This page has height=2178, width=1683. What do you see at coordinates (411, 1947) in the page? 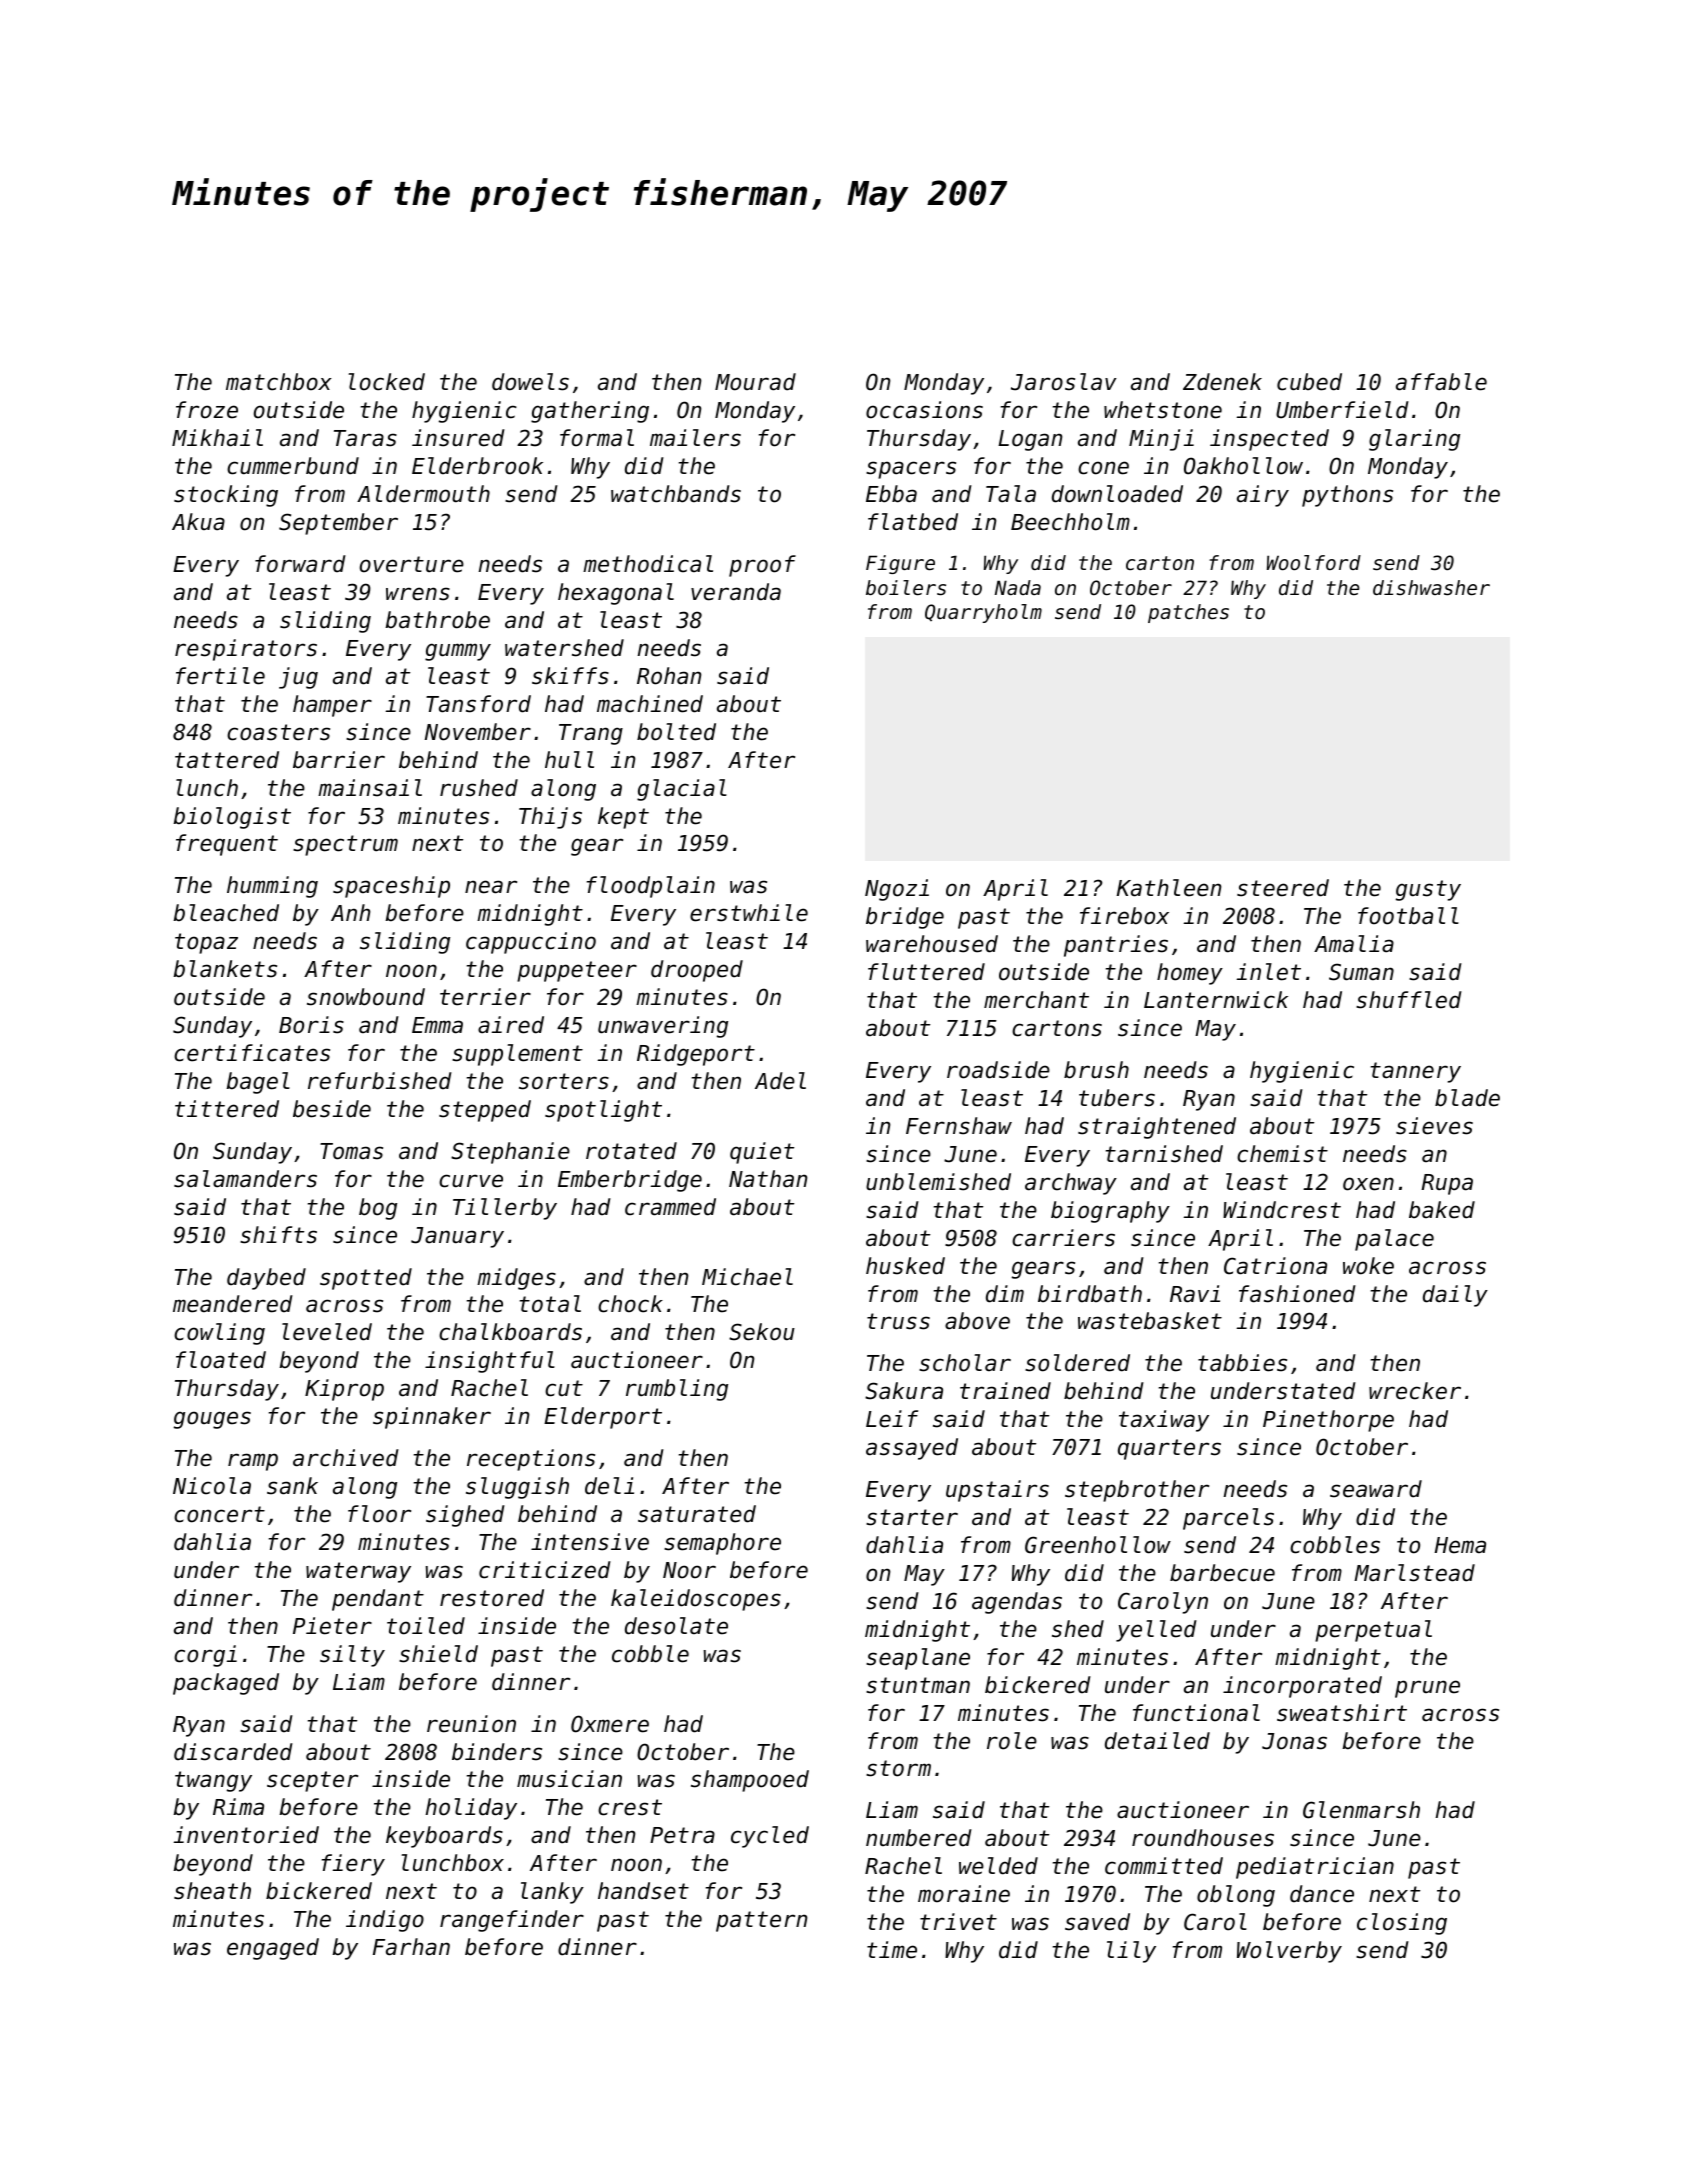
I see `Farhan` at bounding box center [411, 1947].
